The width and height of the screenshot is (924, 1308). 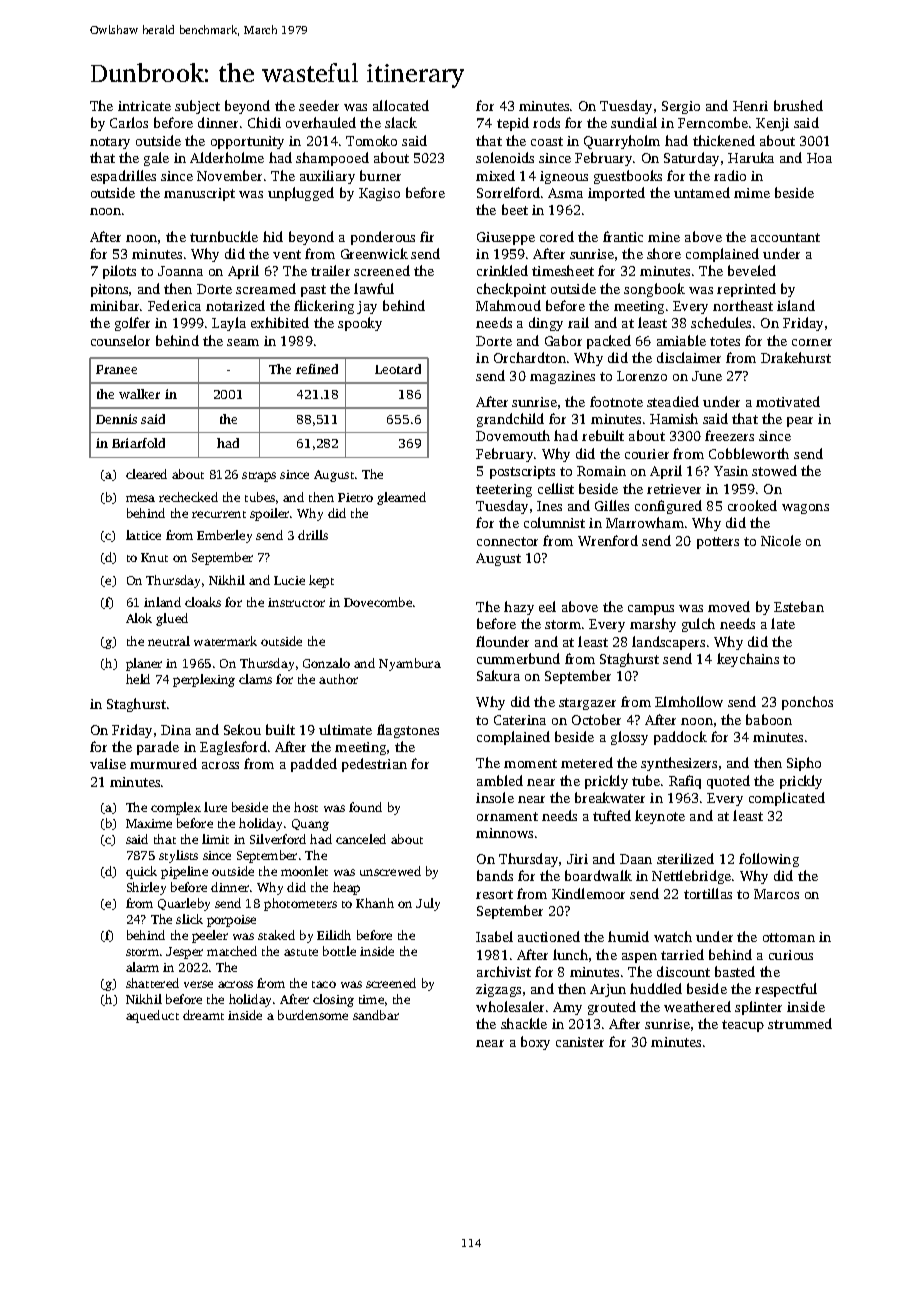 I want to click on Knut, so click(x=154, y=557).
